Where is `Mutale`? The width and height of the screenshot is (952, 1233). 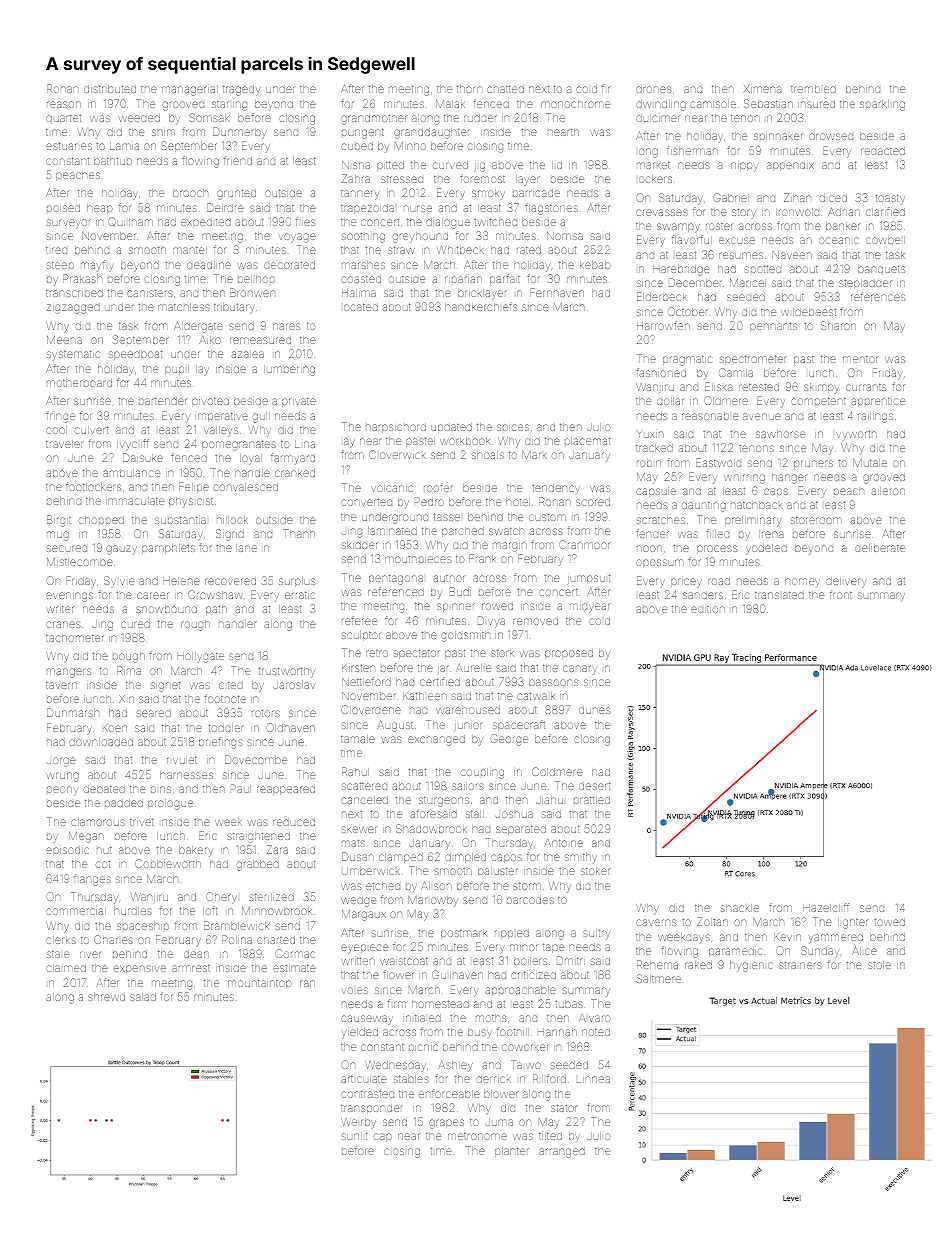 Mutale is located at coordinates (870, 463).
